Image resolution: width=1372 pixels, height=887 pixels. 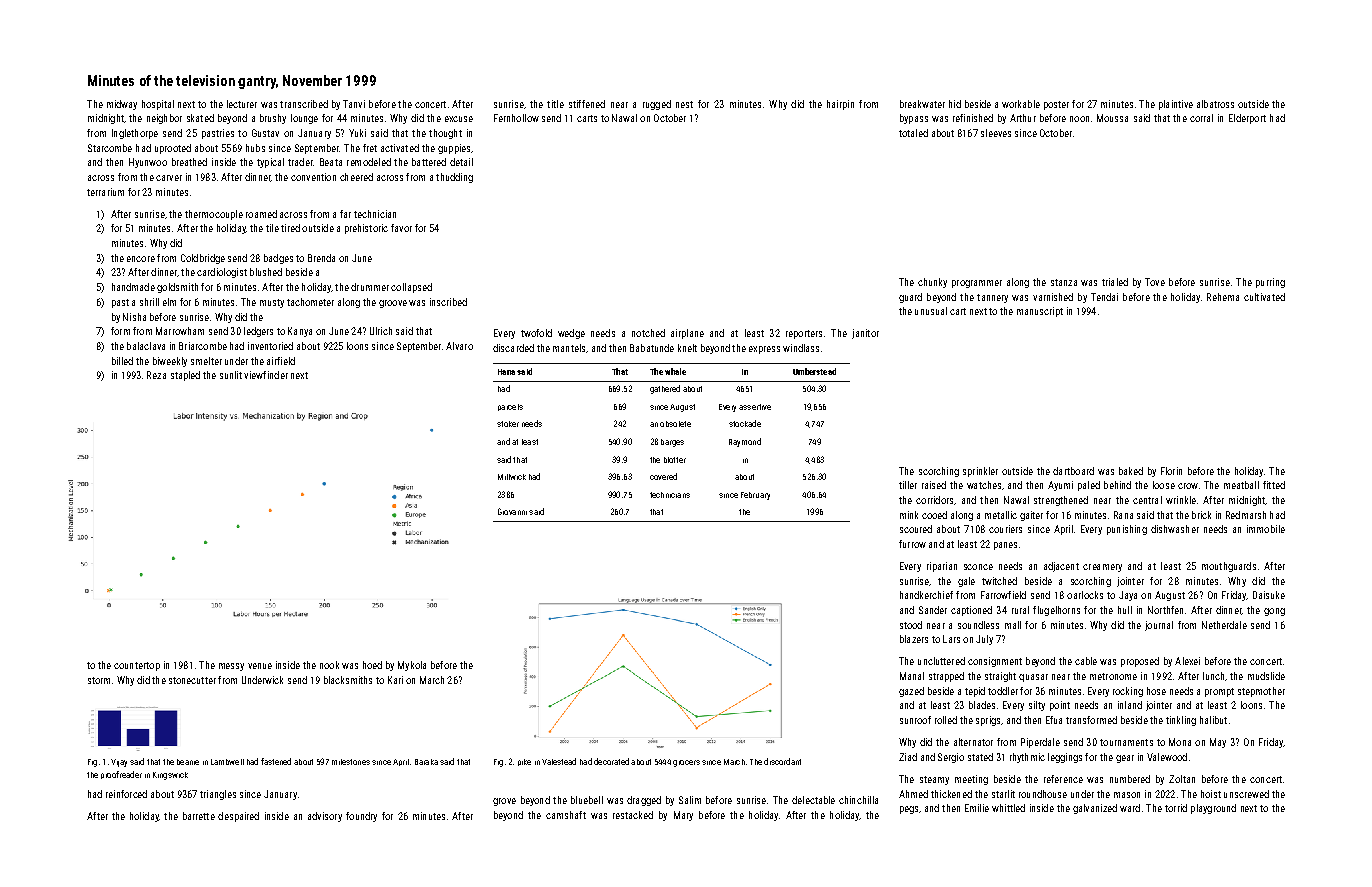 What do you see at coordinates (1213, 809) in the image?
I see `playground` at bounding box center [1213, 809].
